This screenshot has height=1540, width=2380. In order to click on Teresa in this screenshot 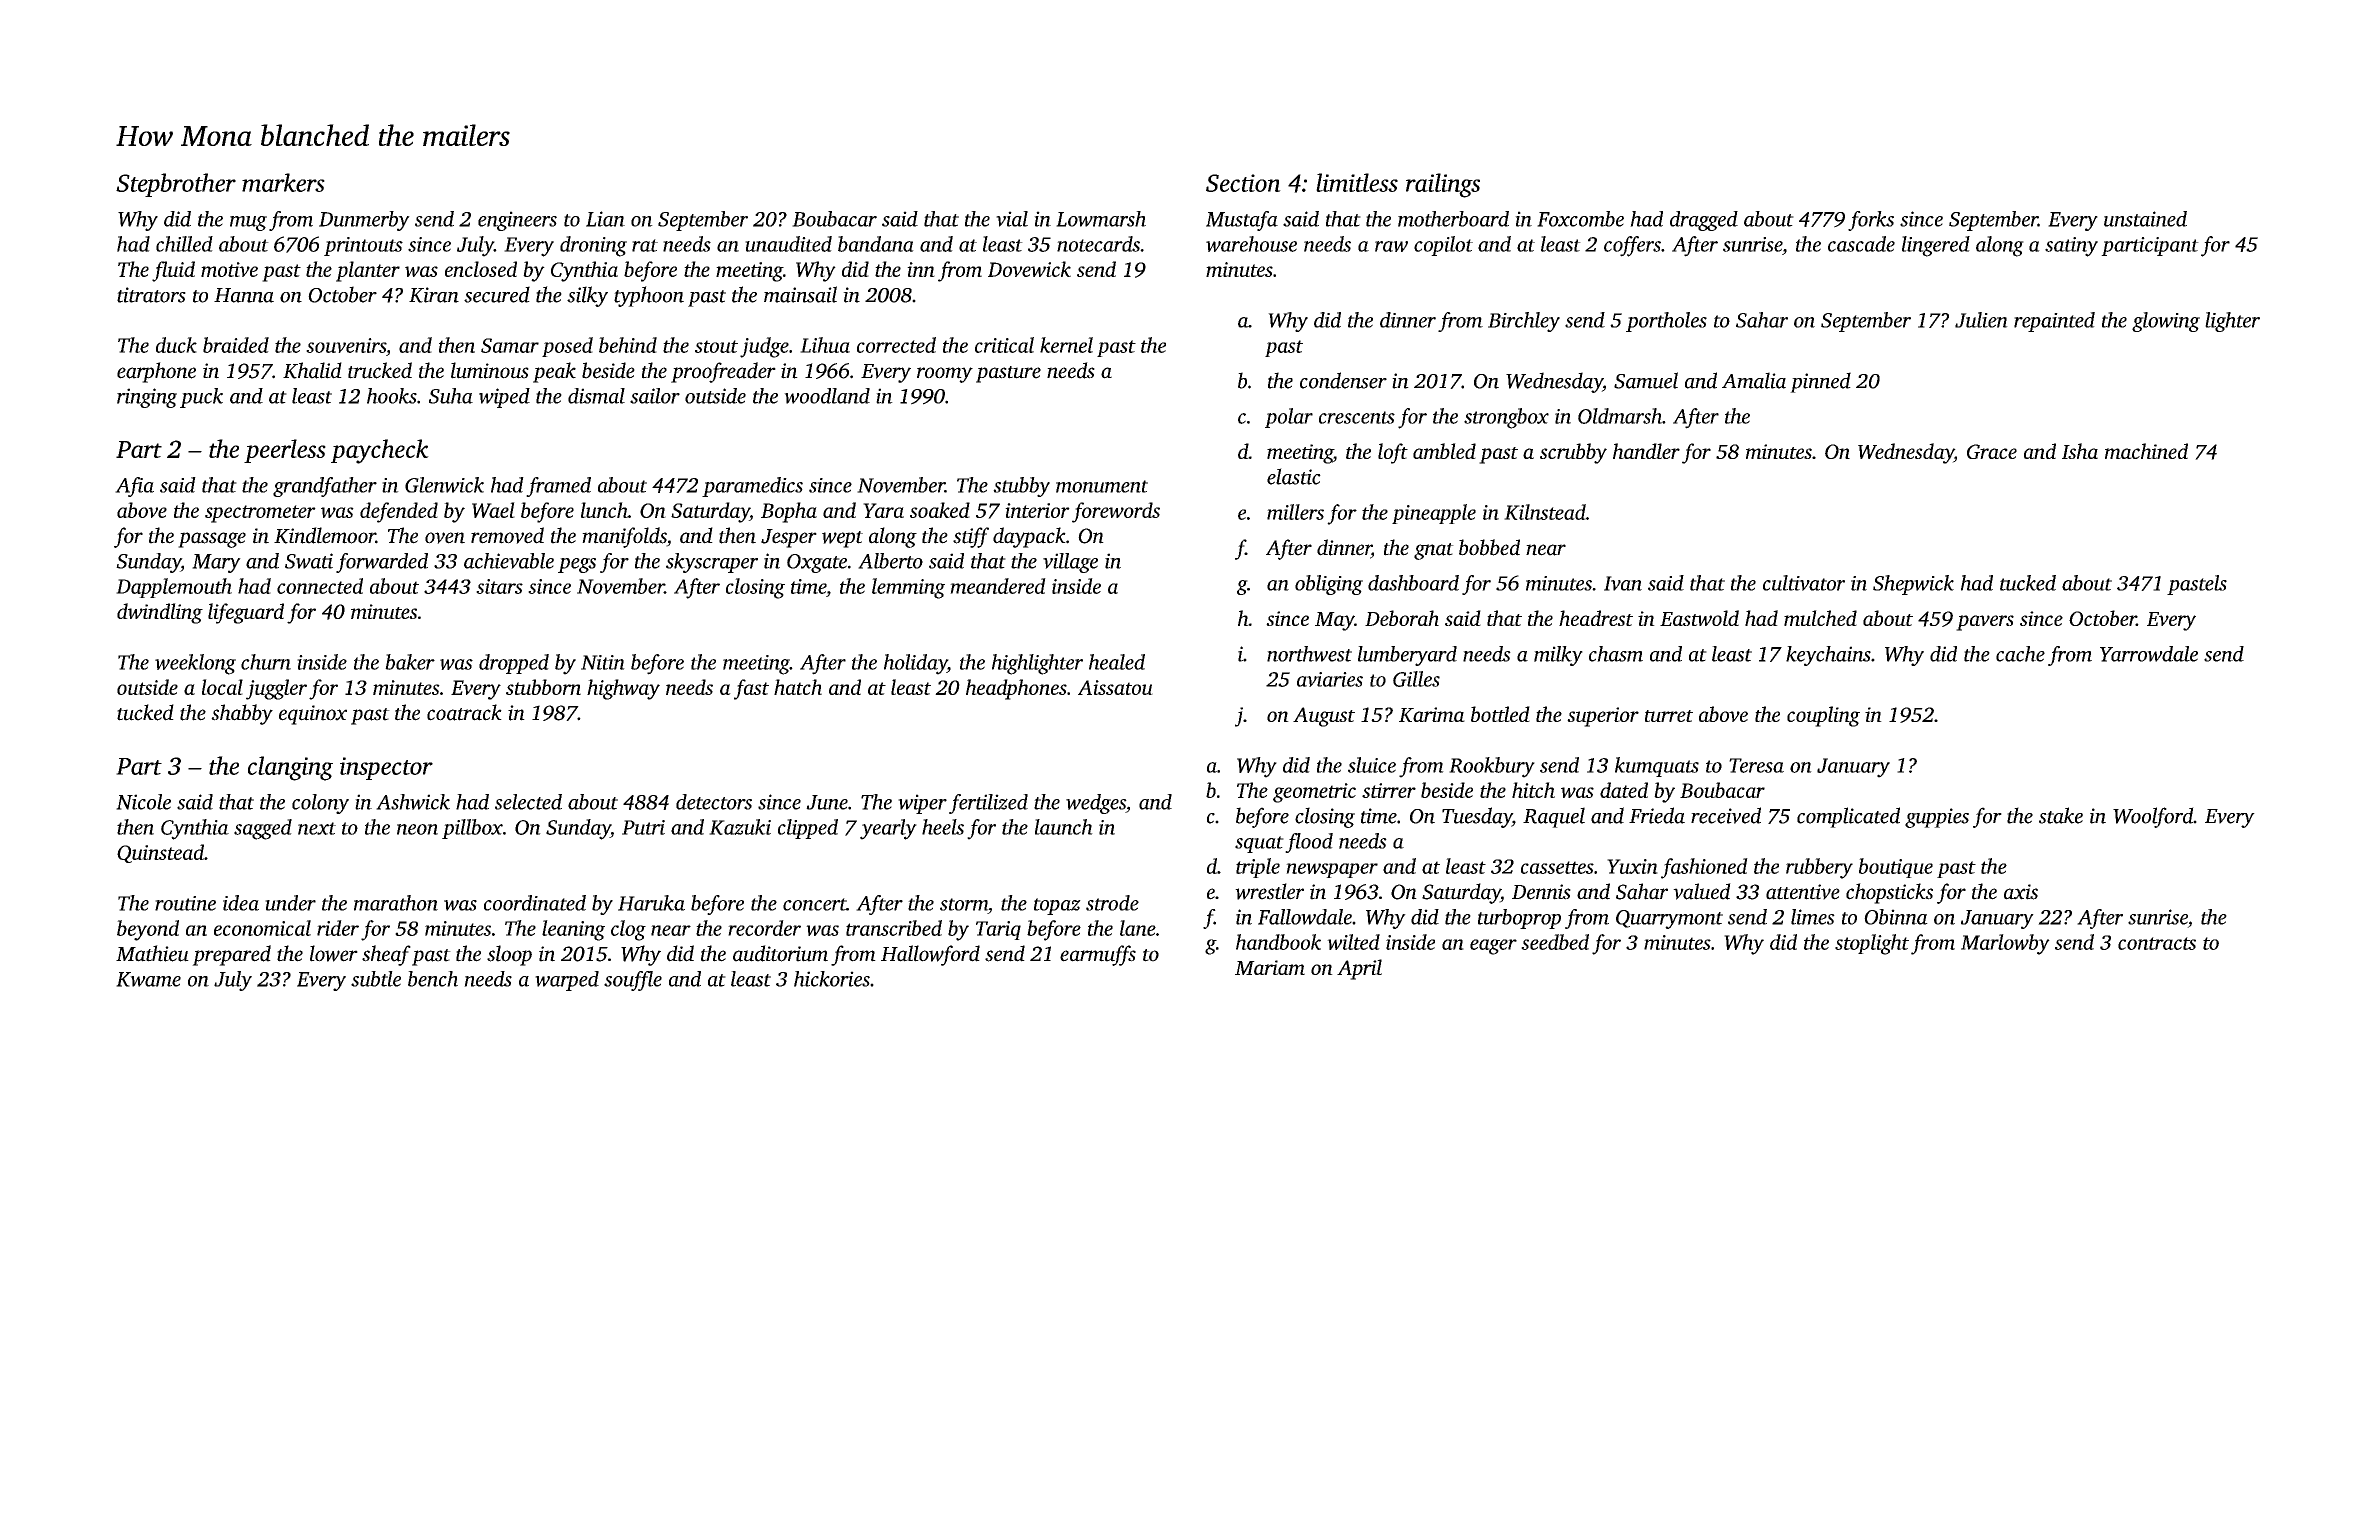, I will do `click(1756, 765)`.
